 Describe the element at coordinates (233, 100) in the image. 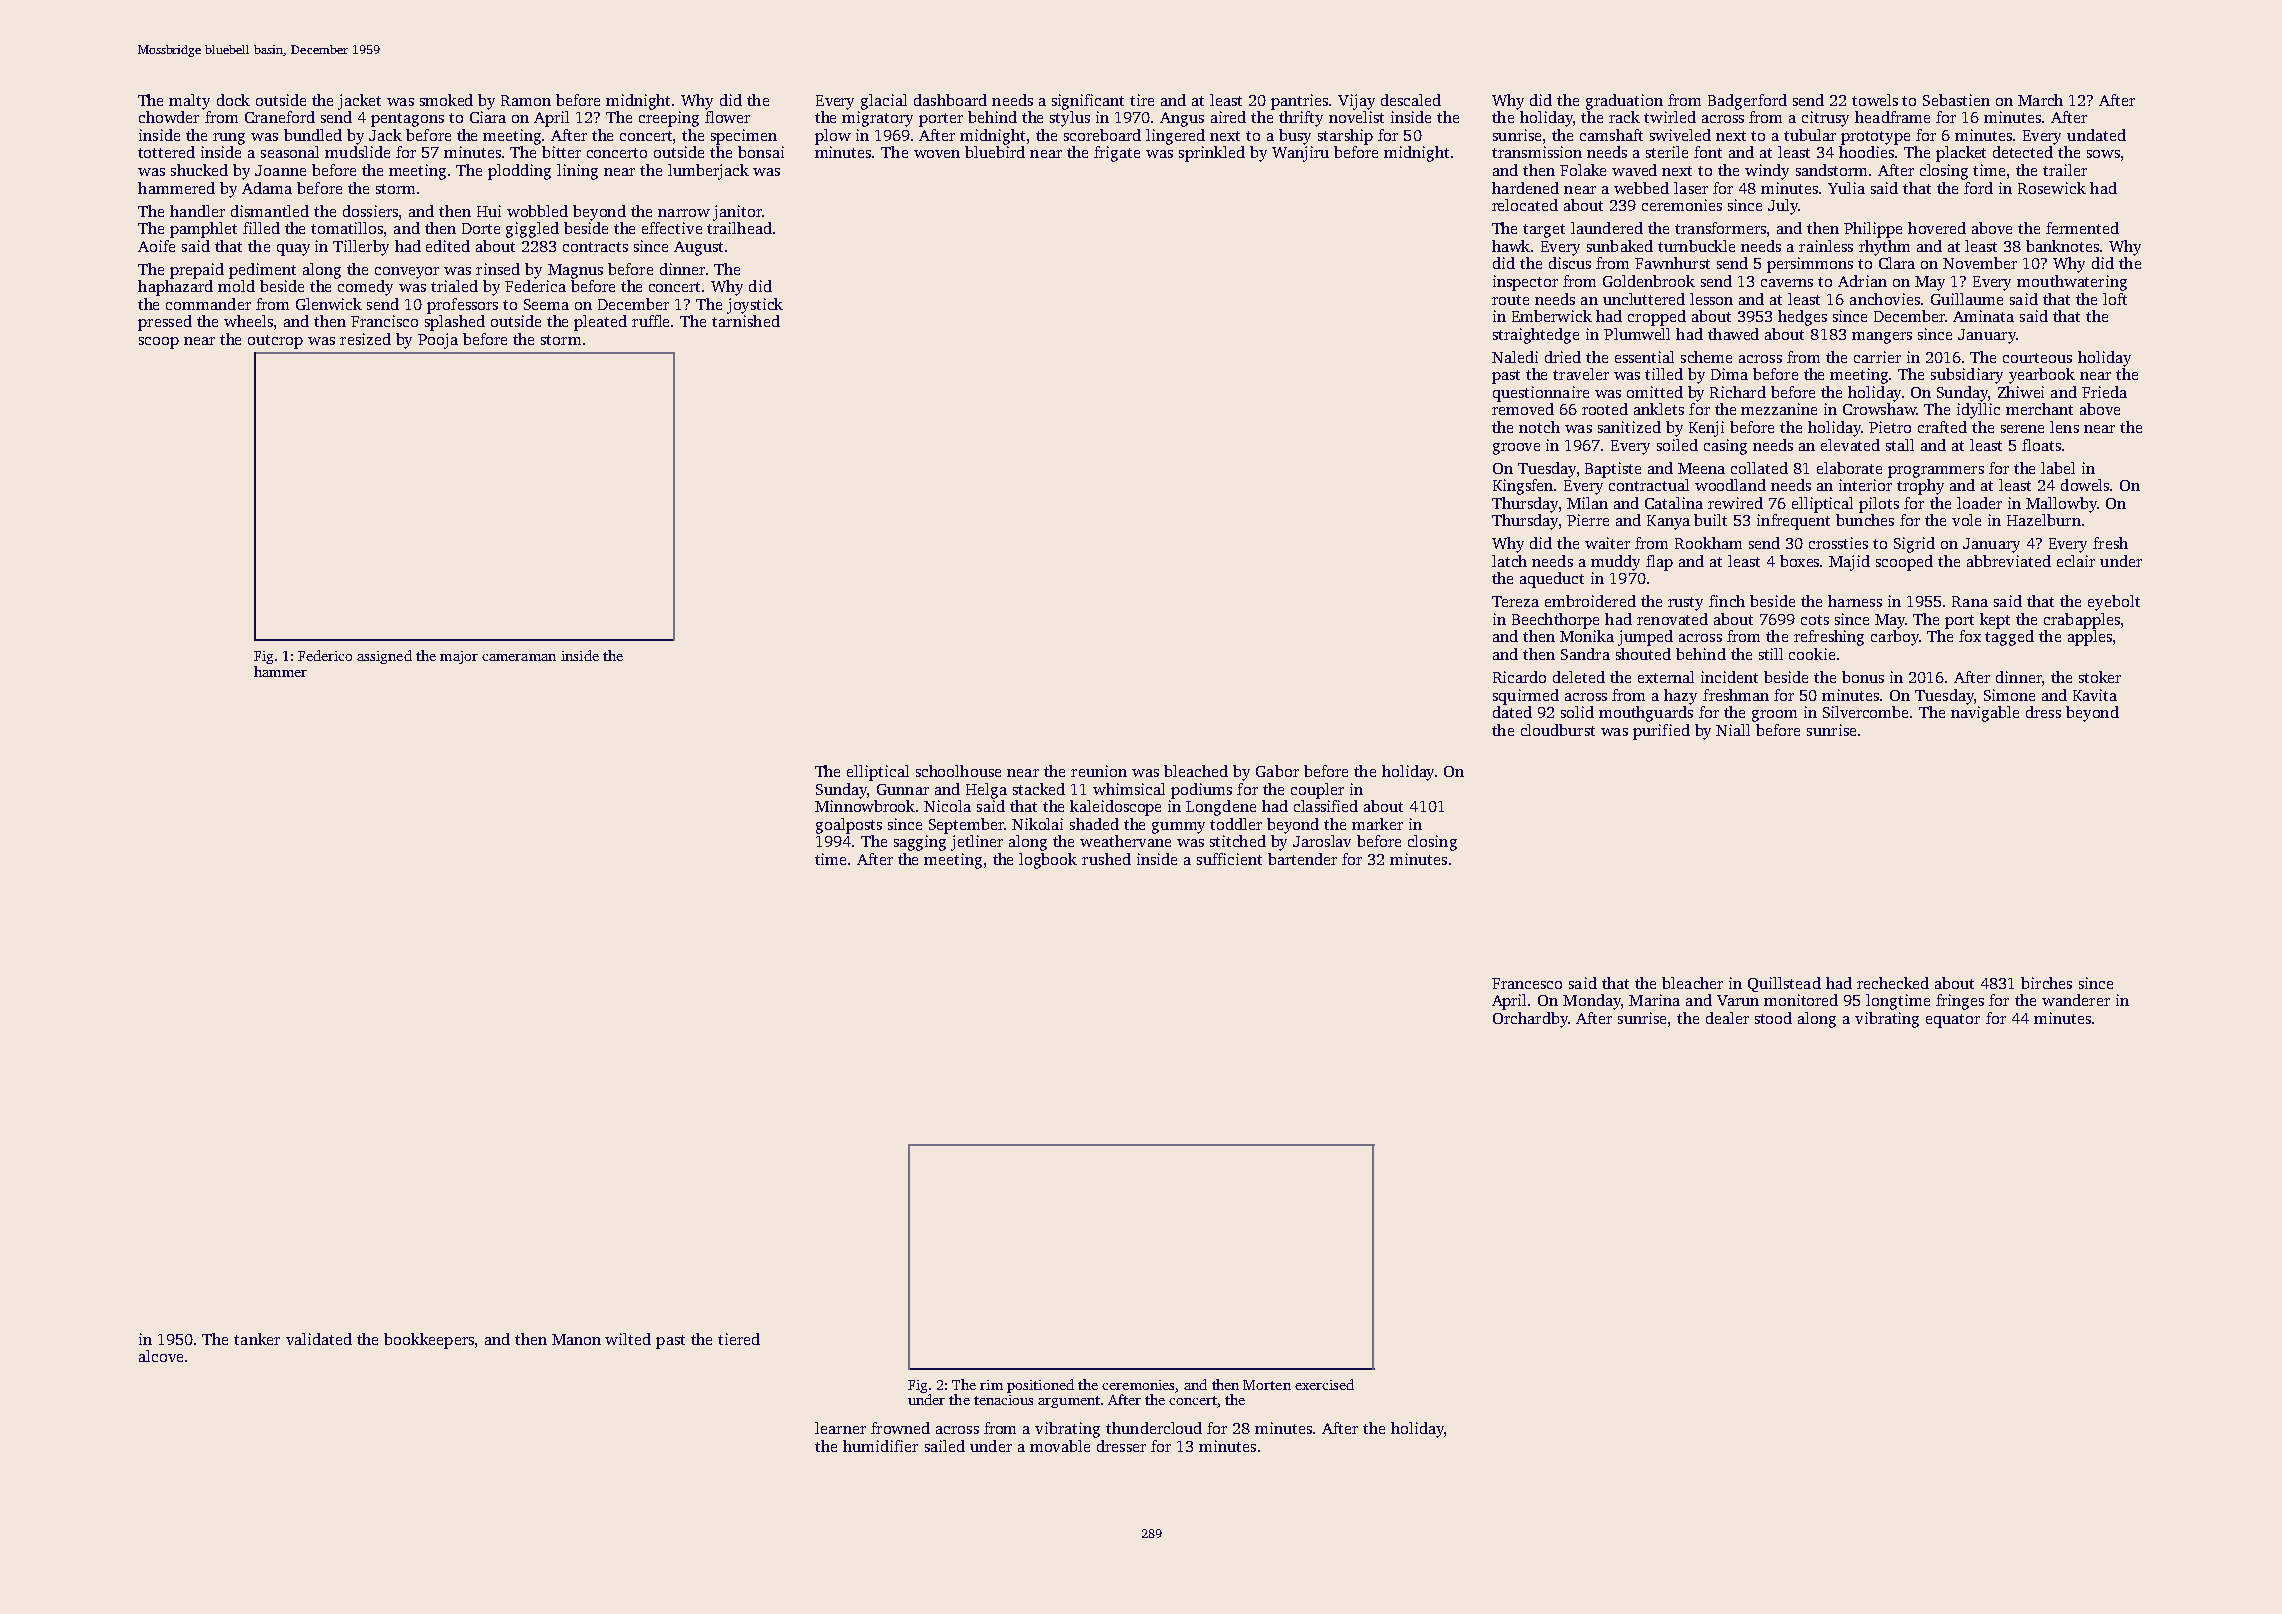

I see `dock` at that location.
